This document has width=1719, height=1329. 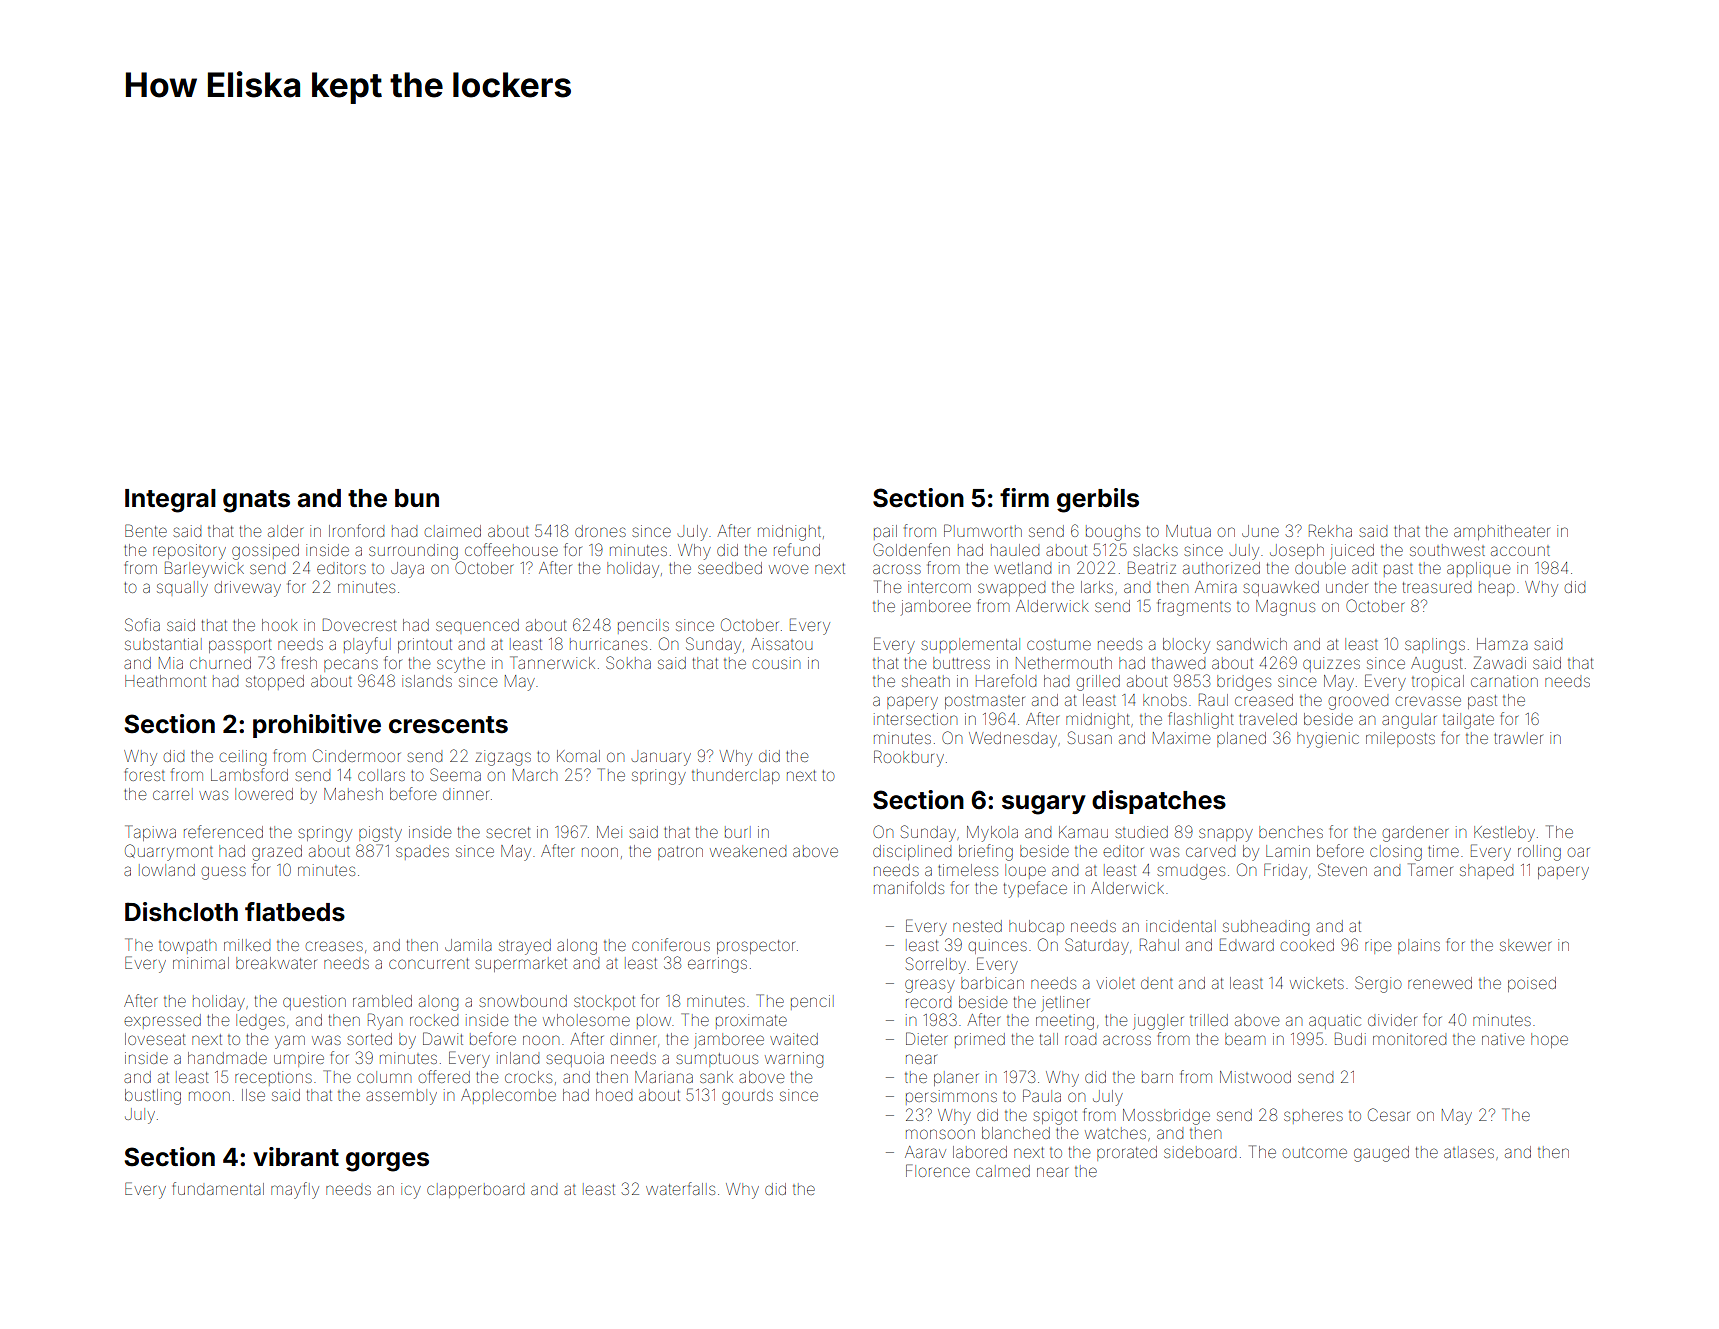 What do you see at coordinates (1330, 530) in the document?
I see `Rekha` at bounding box center [1330, 530].
